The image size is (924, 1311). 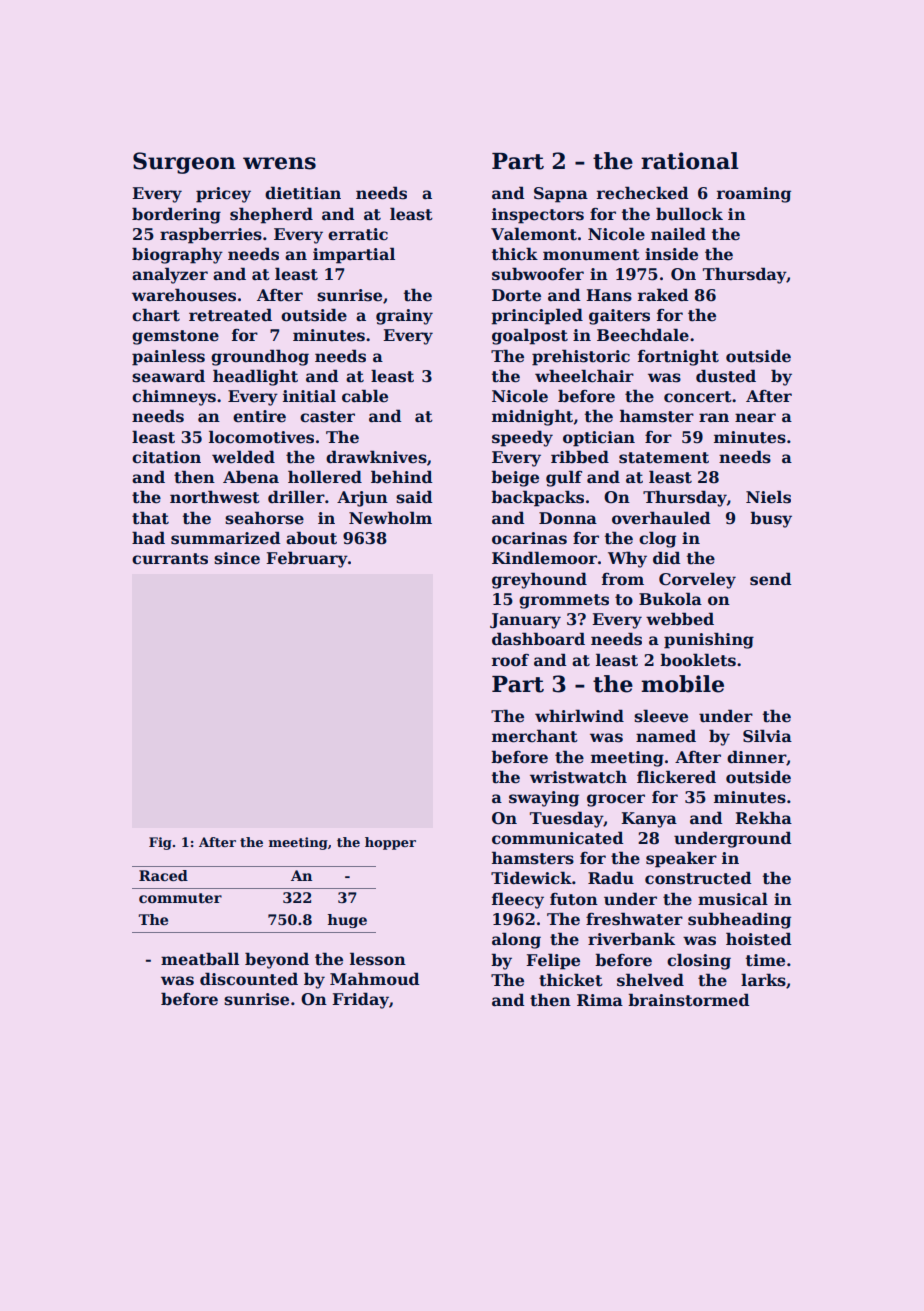 I want to click on Rima, so click(x=600, y=1000).
